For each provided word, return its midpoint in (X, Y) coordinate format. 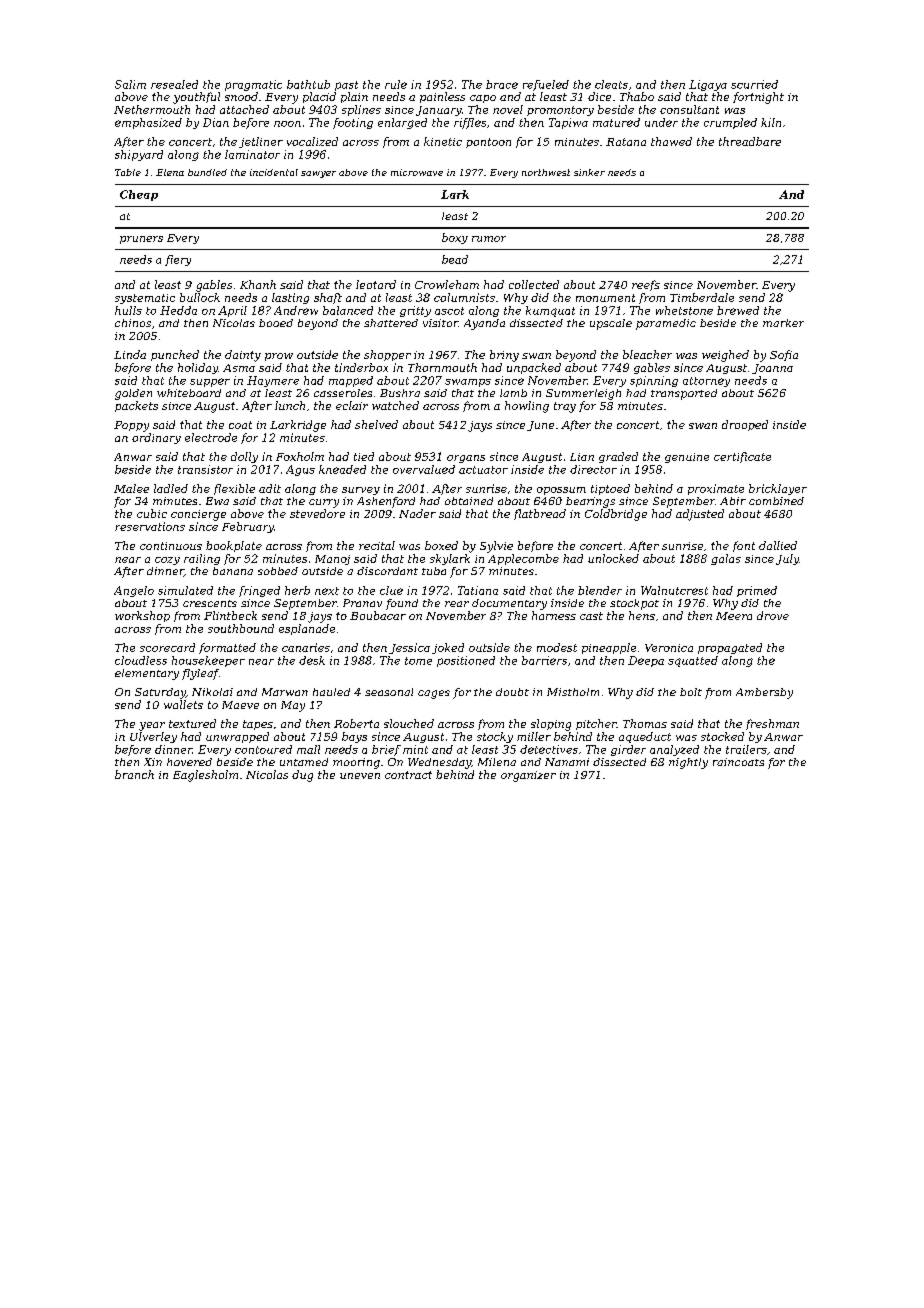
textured (192, 723)
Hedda (178, 310)
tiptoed (610, 489)
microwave (417, 172)
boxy (455, 238)
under (661, 122)
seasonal (389, 692)
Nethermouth (152, 109)
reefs (646, 285)
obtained (469, 501)
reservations (150, 526)
